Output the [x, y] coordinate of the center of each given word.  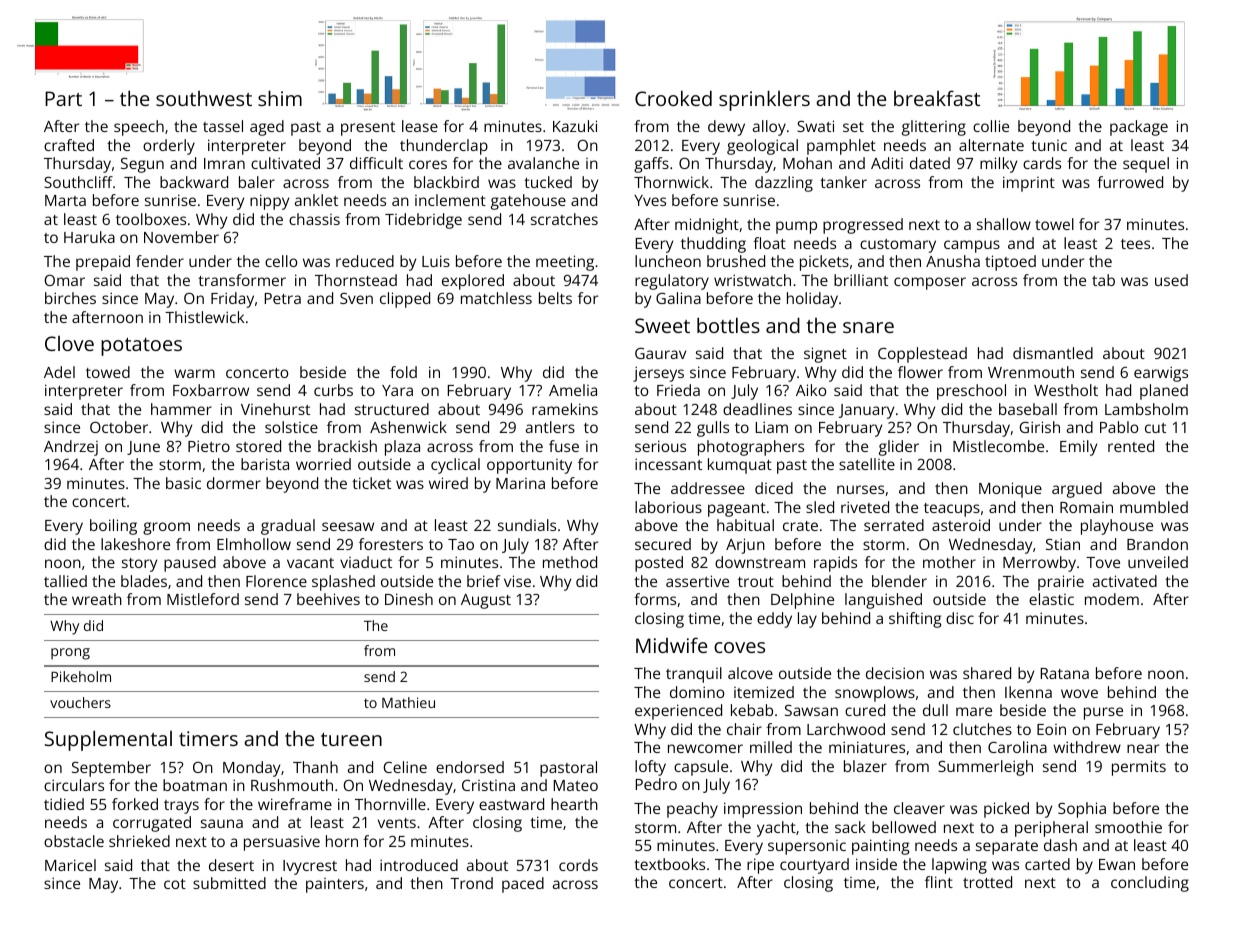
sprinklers [764, 100]
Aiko [811, 390]
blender [899, 581]
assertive [697, 581]
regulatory [672, 282]
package [1139, 128]
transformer [242, 280]
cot [175, 884]
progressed [863, 226]
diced [774, 488]
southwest [204, 98]
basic [183, 483]
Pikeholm [81, 676]
